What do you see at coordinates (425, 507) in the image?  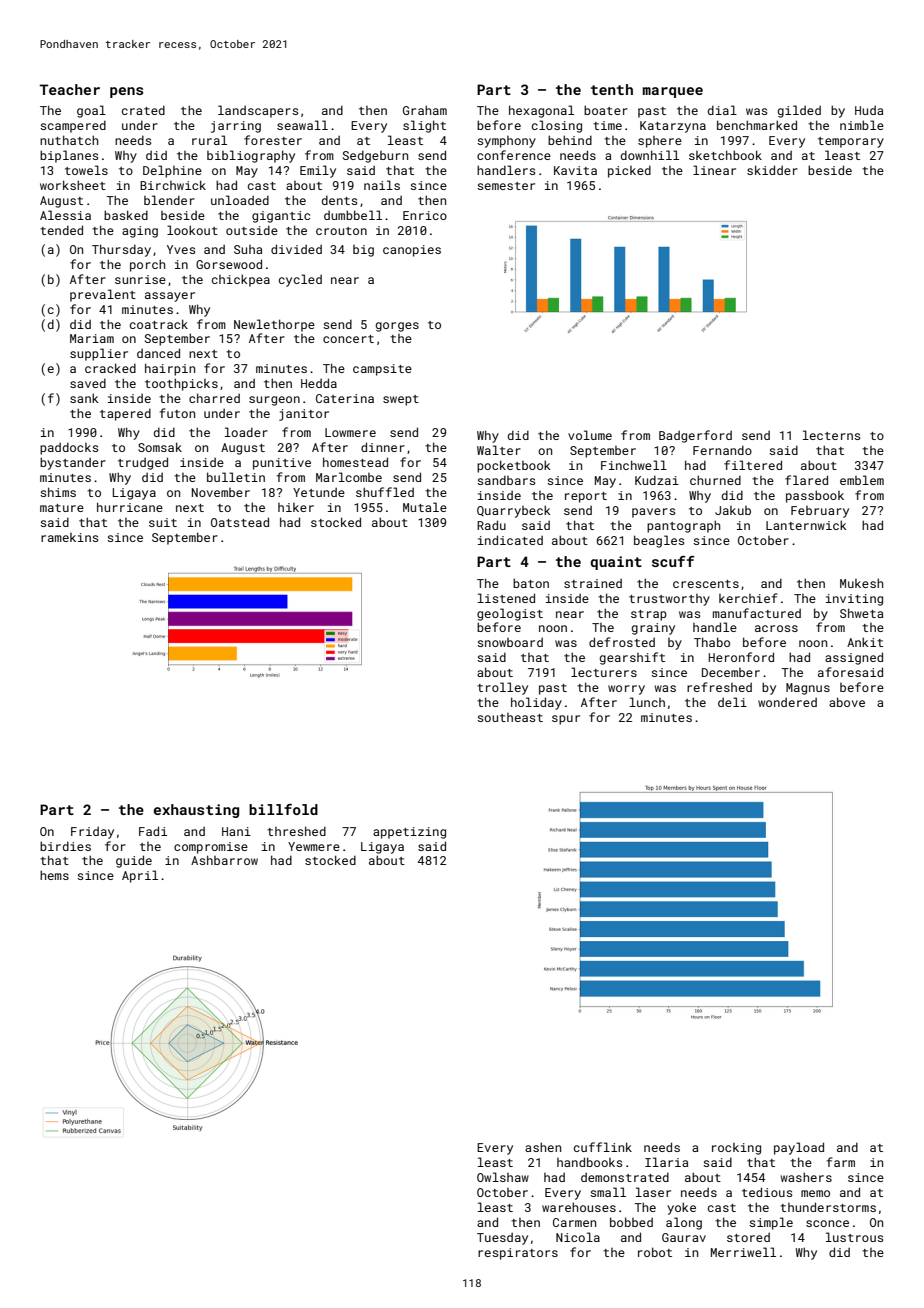 I see `Mutale` at bounding box center [425, 507].
